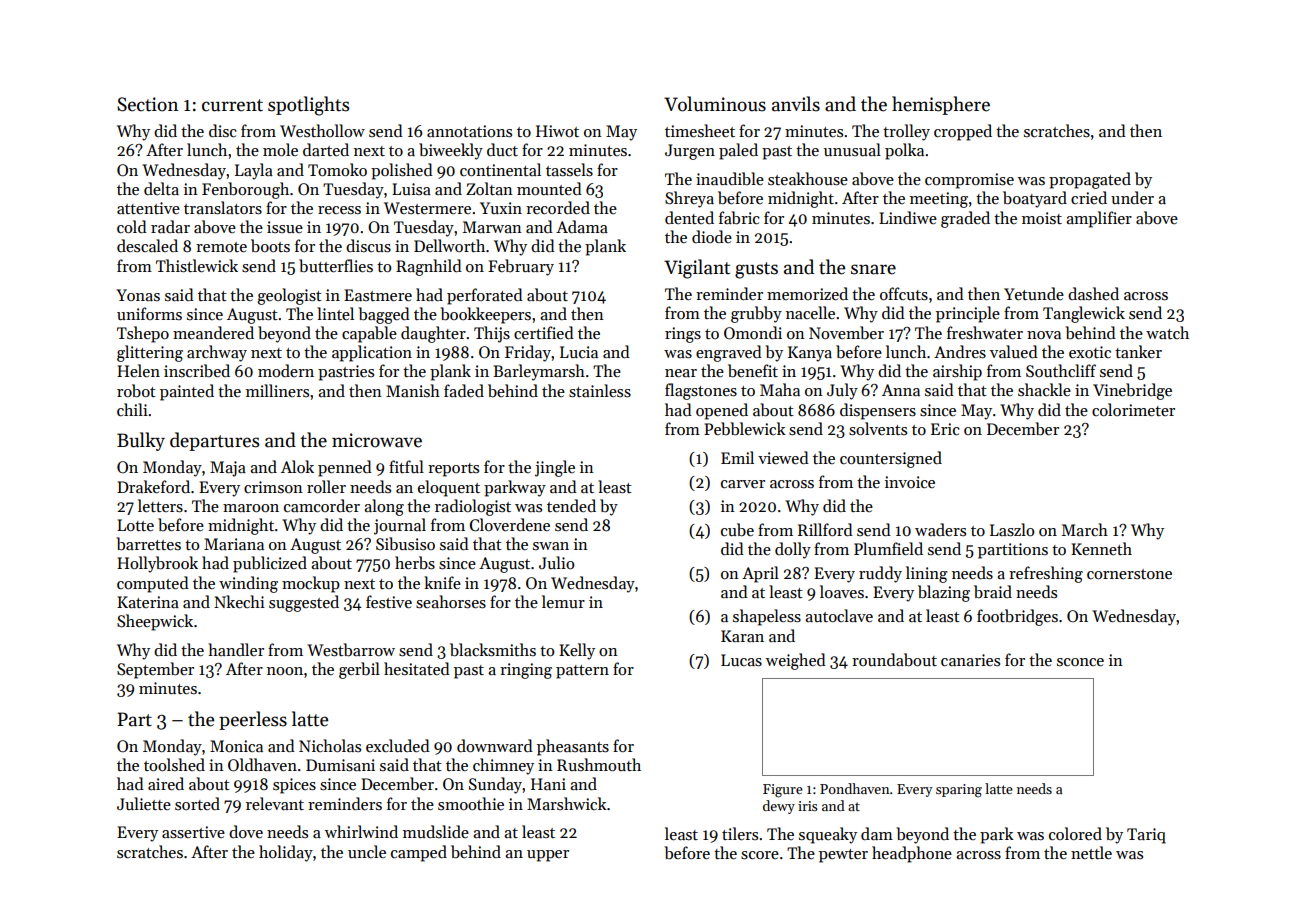 The height and width of the image is (924, 1308). Describe the element at coordinates (544, 332) in the image. I see `certified` at that location.
